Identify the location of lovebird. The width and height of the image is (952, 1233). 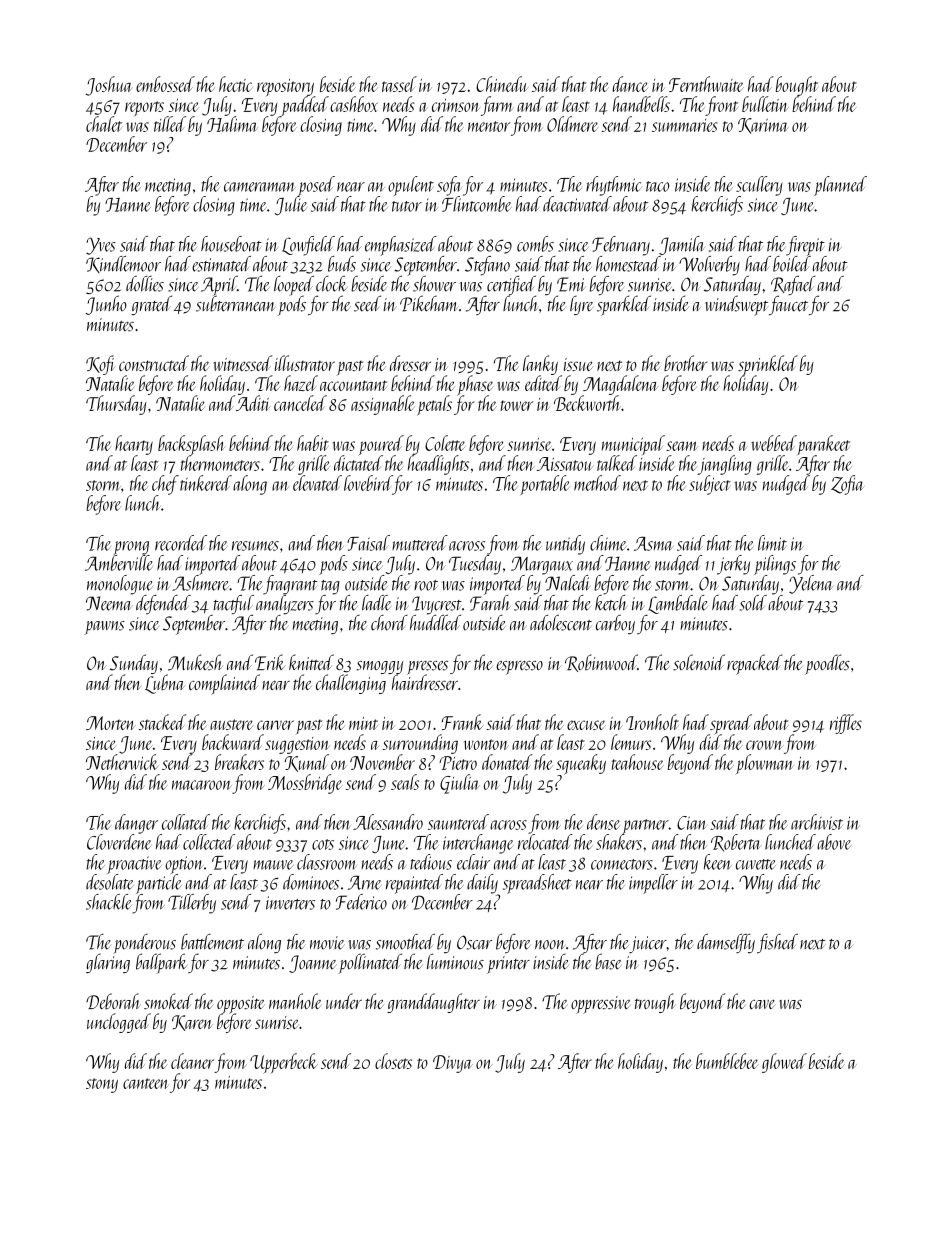
(368, 483).
